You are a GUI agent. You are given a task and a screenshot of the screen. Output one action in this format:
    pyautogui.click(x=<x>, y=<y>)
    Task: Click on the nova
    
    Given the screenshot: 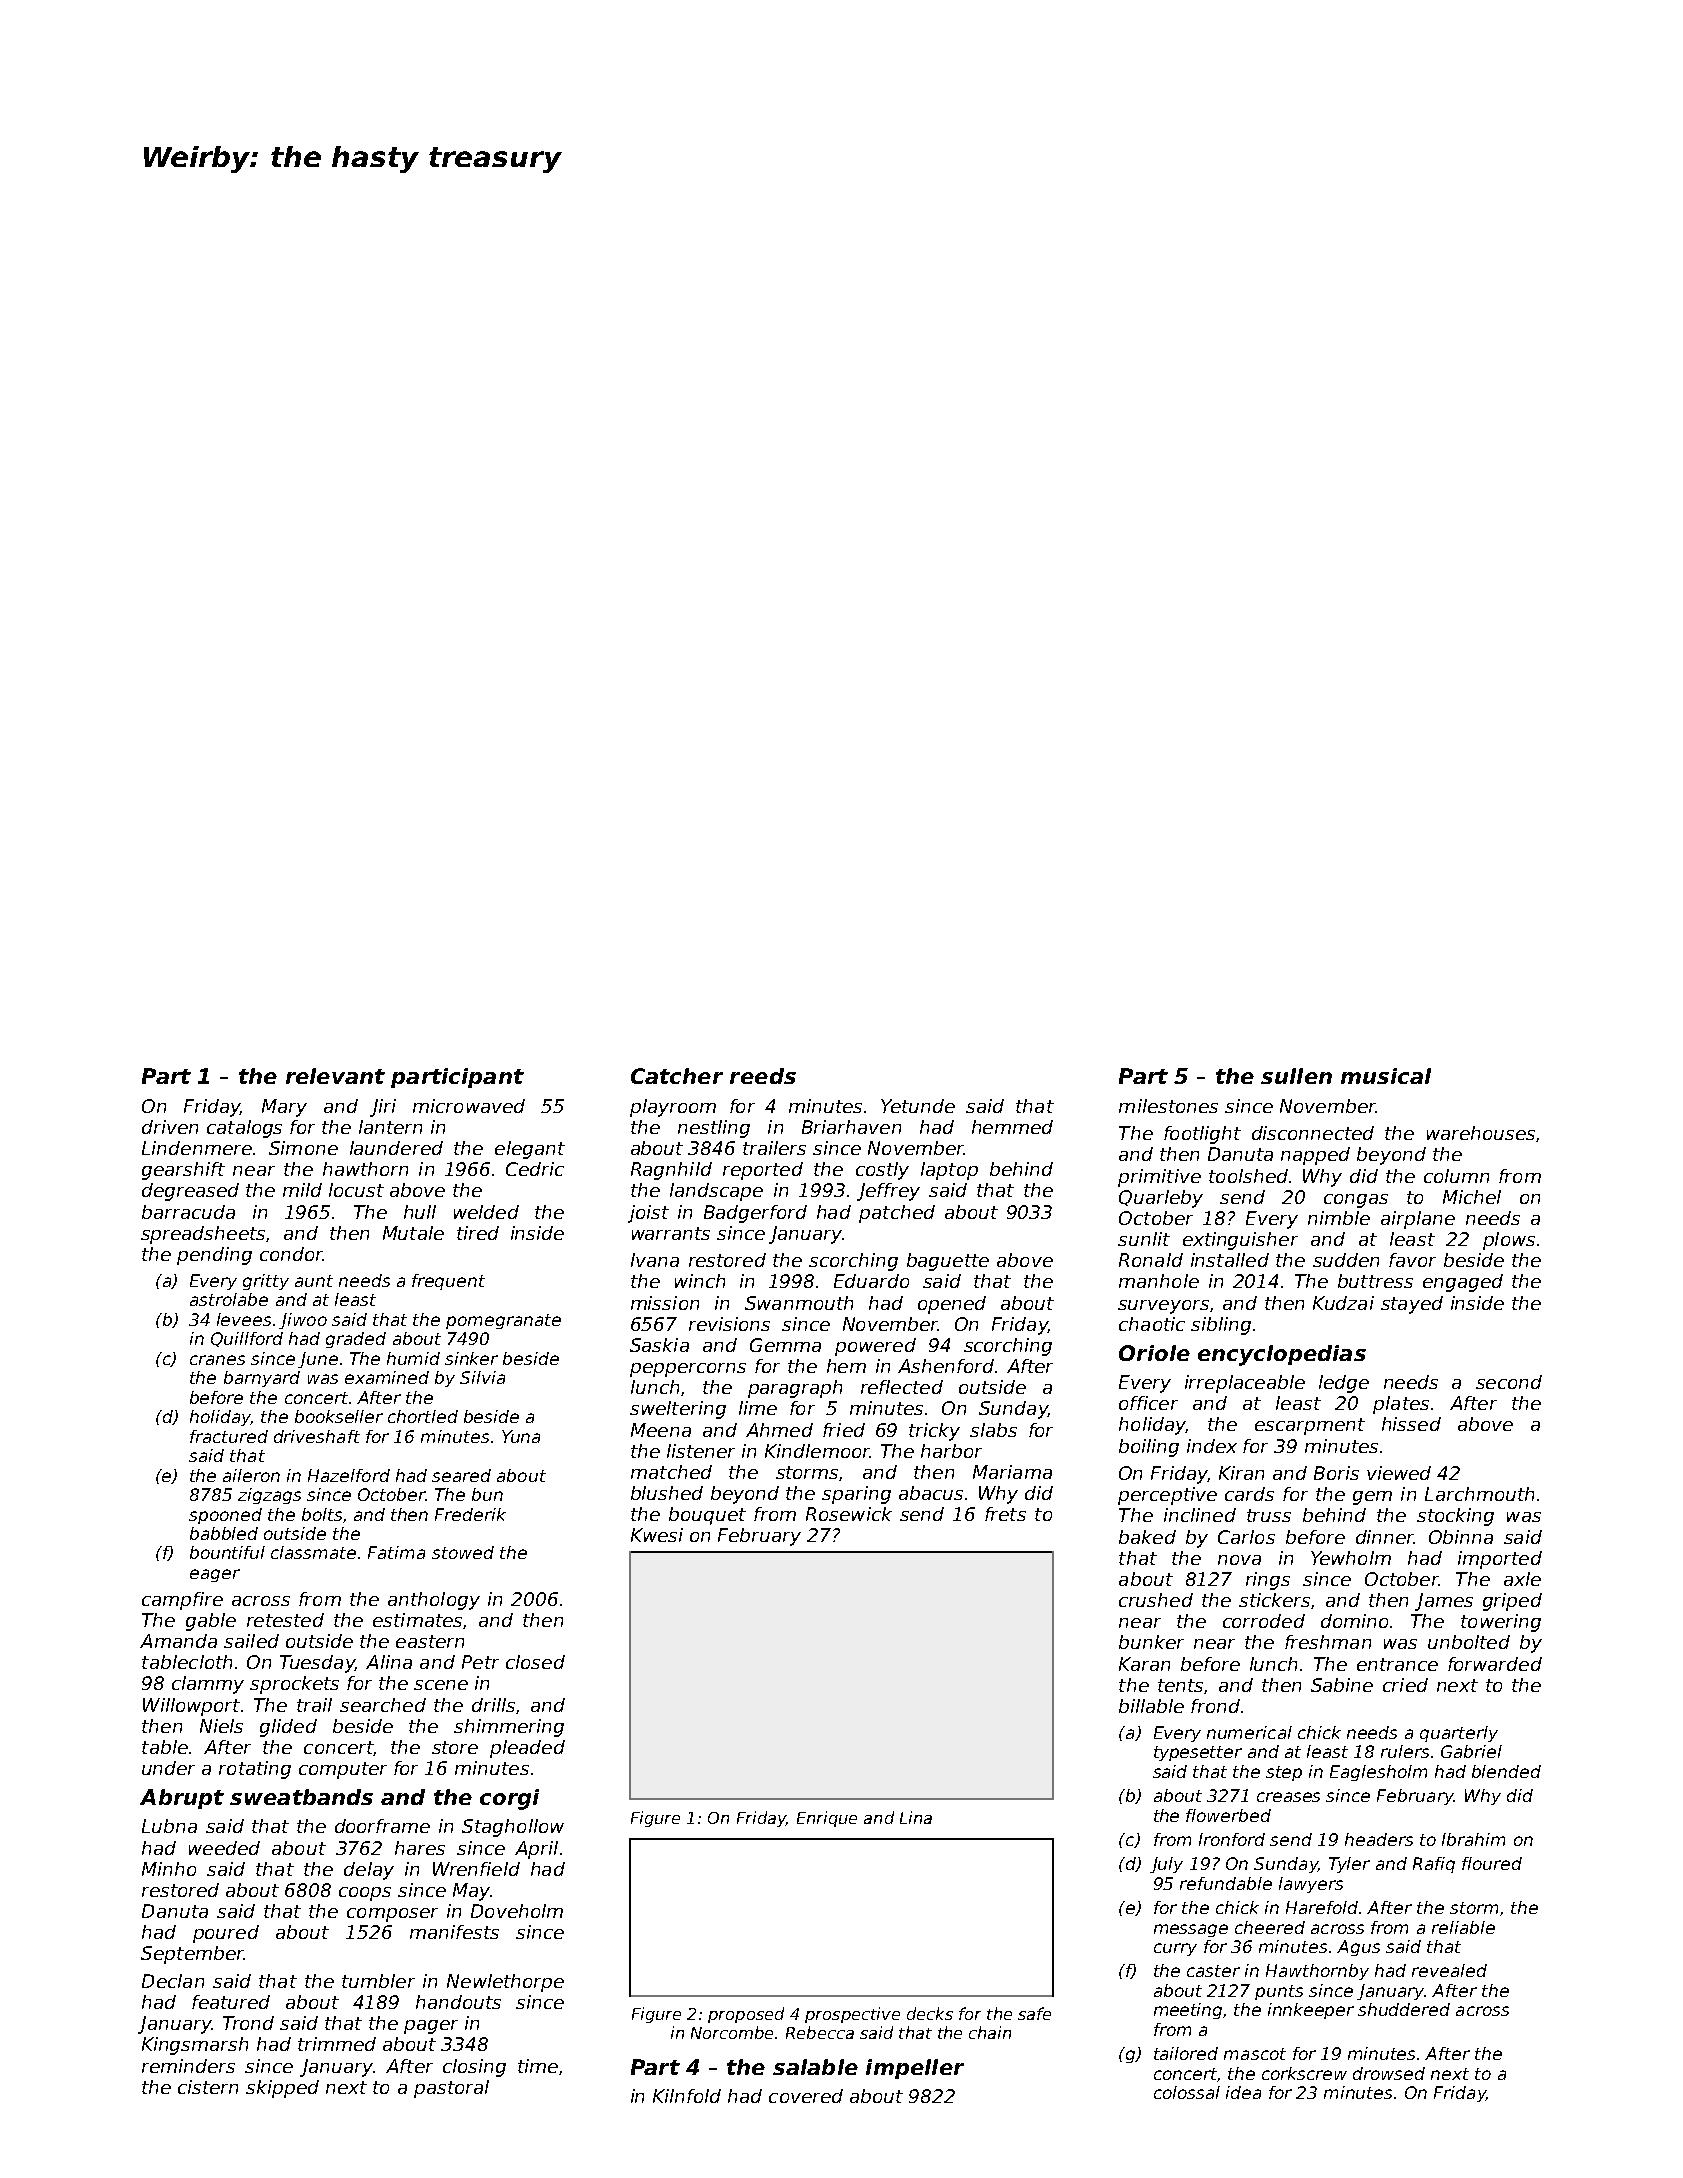 What is the action you would take?
    pyautogui.click(x=1239, y=1560)
